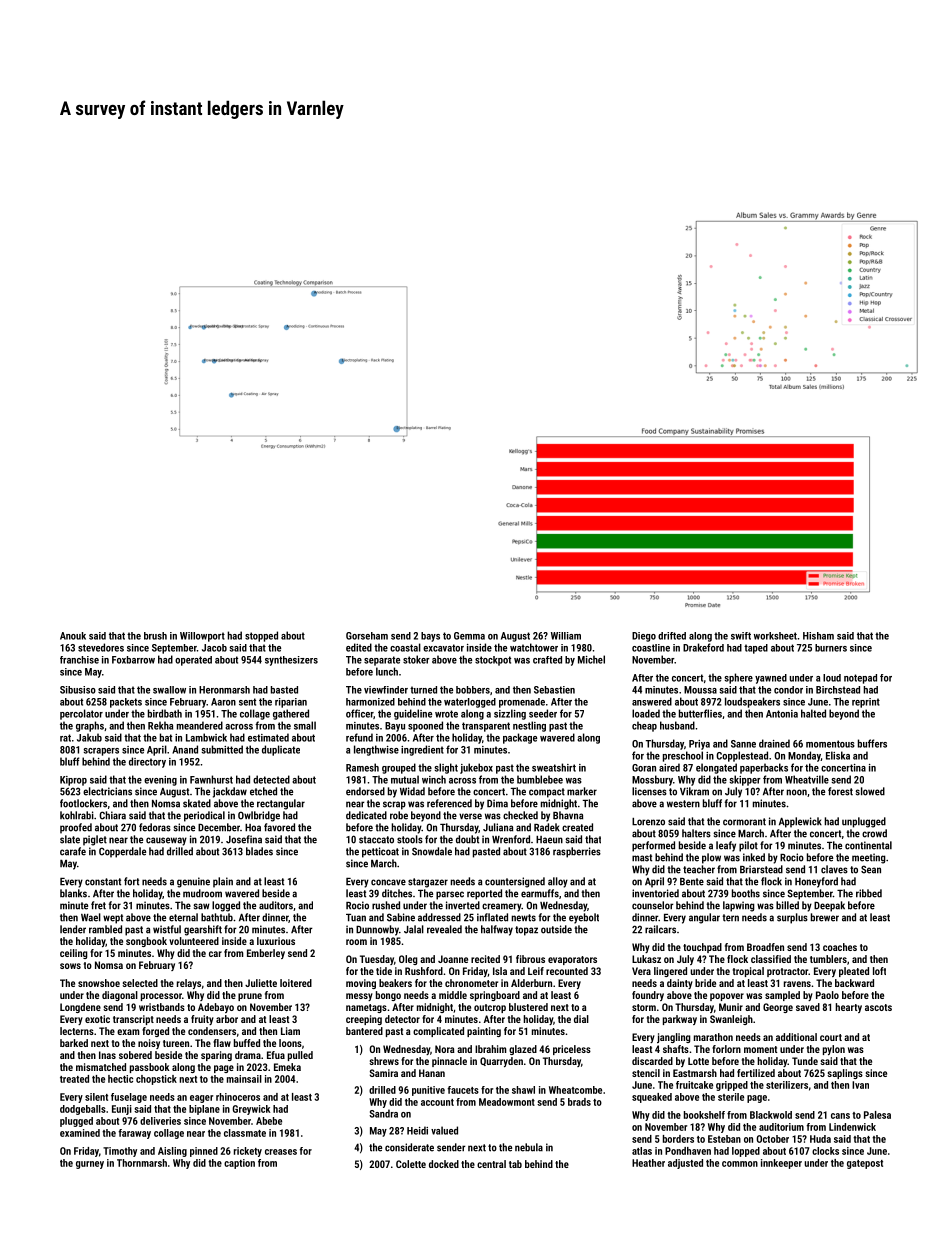  I want to click on atlas, so click(642, 1151).
